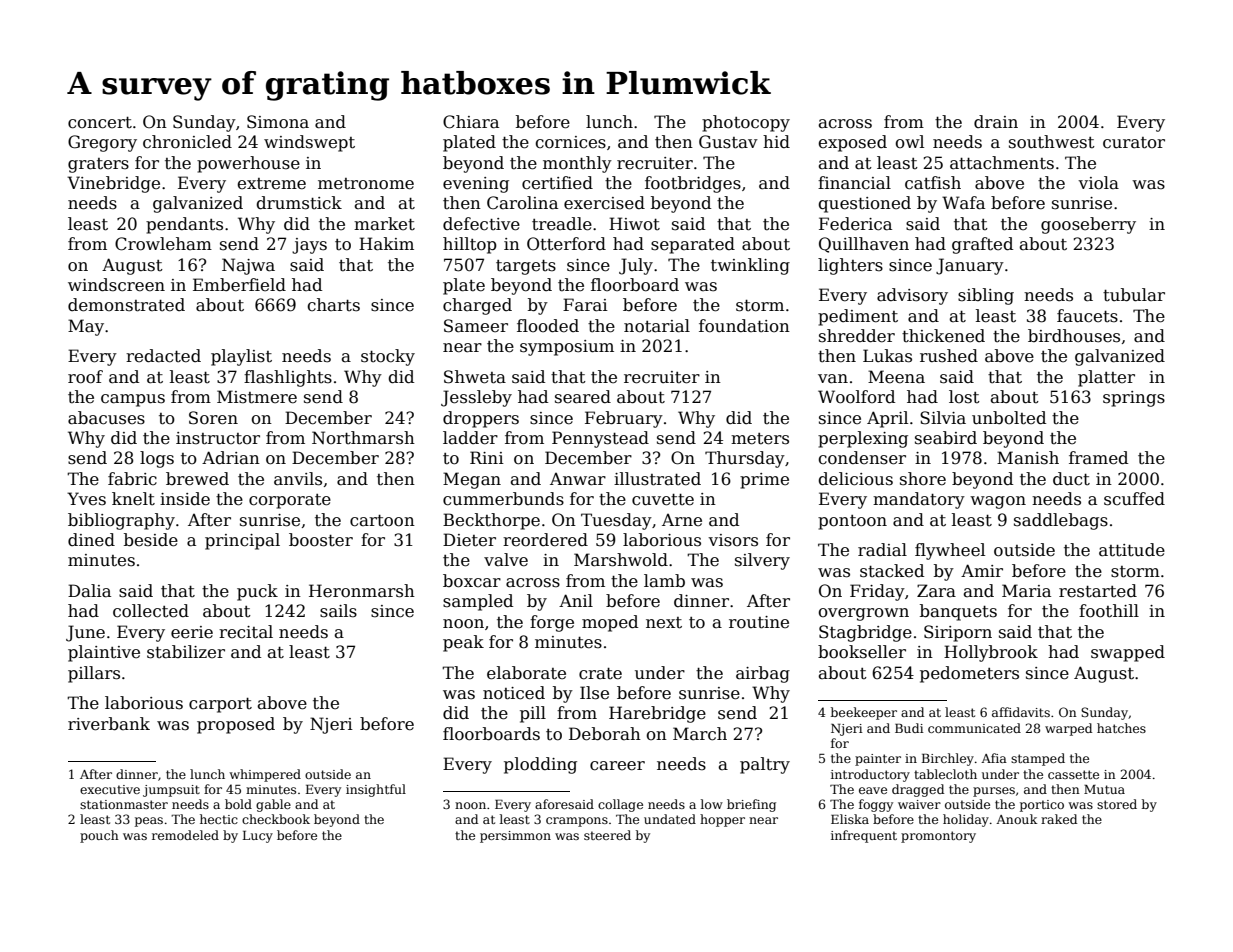  What do you see at coordinates (258, 837) in the screenshot?
I see `Lucy` at bounding box center [258, 837].
